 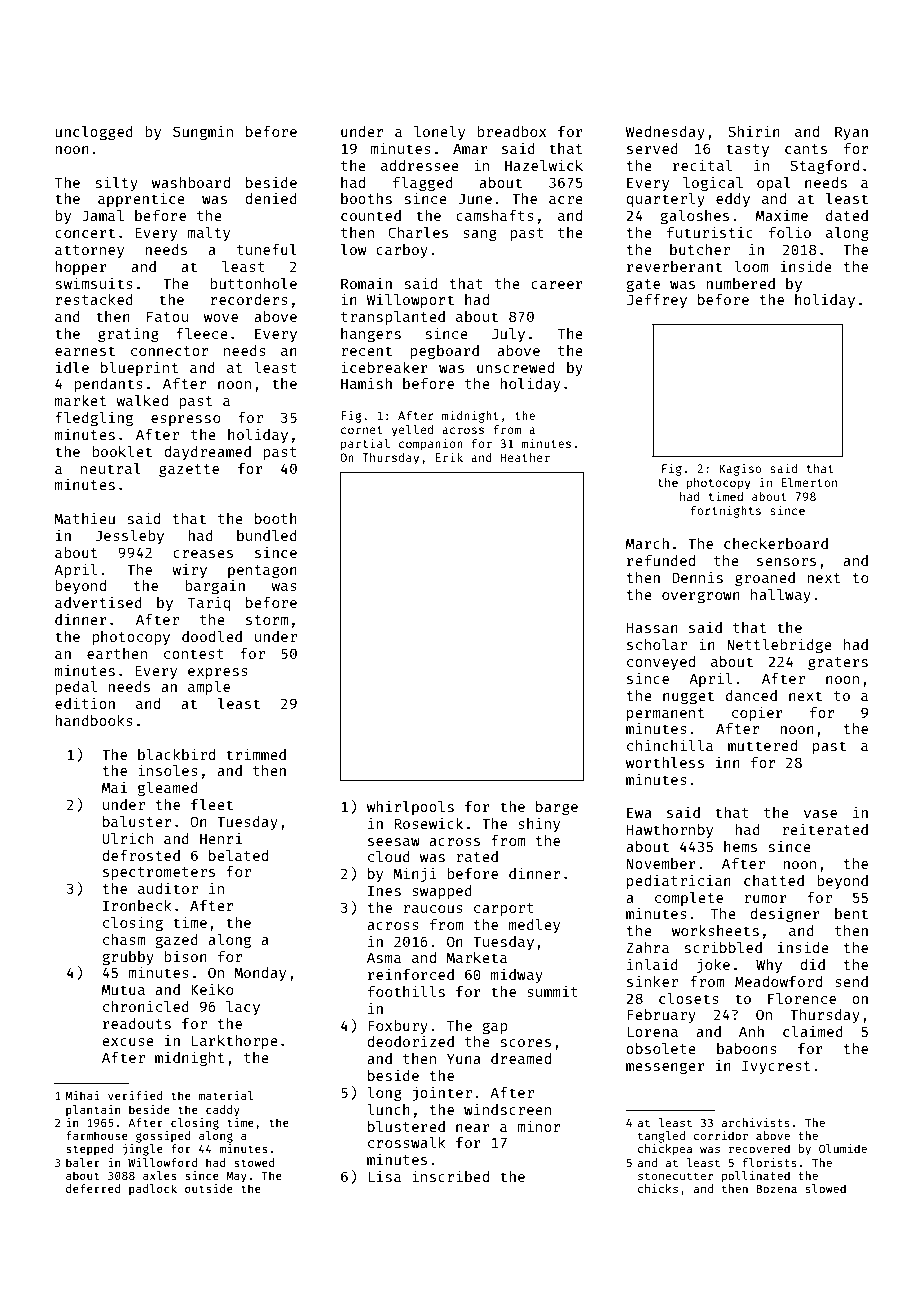 I want to click on inscribed, so click(x=450, y=1176).
